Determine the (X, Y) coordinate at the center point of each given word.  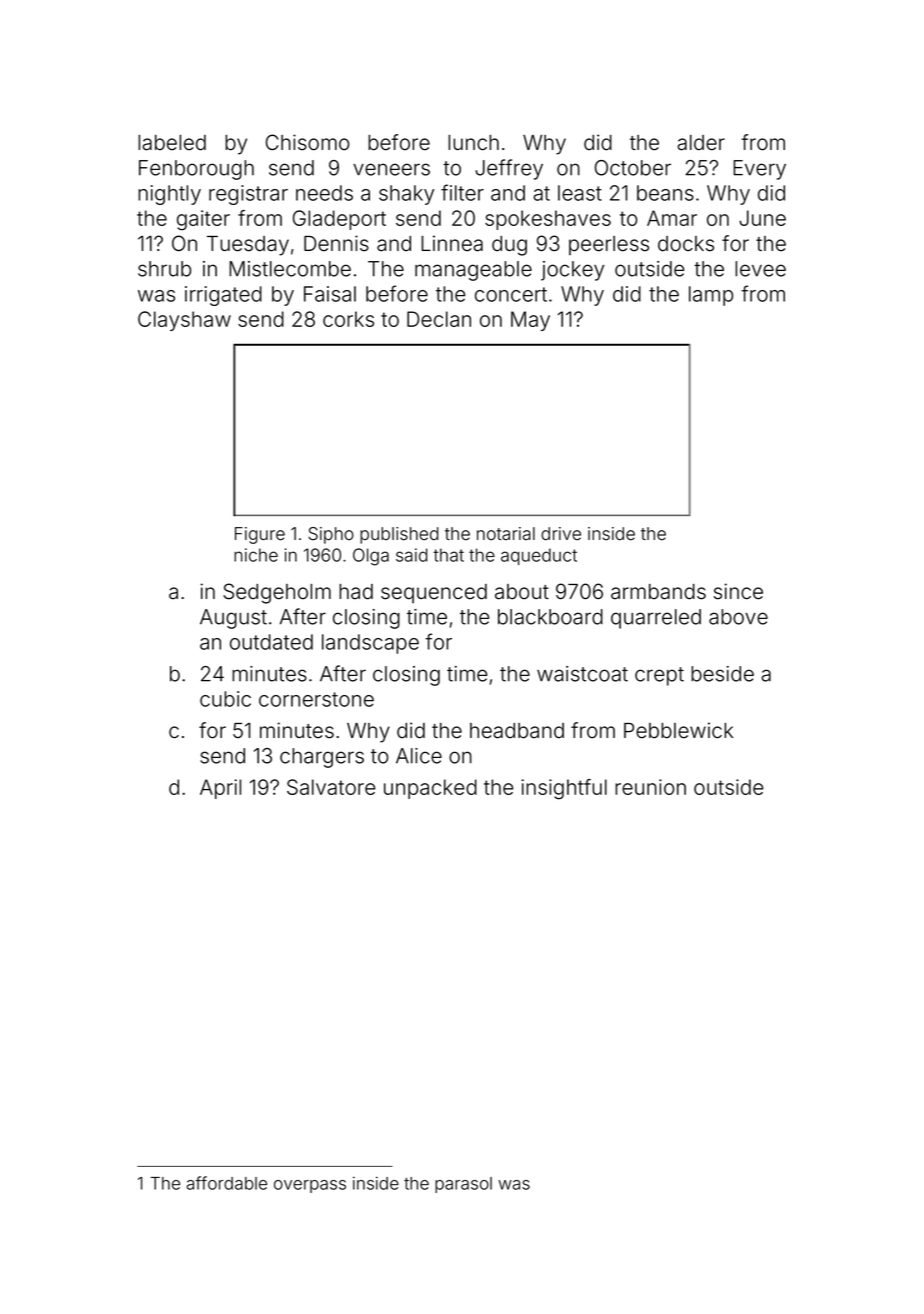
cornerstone (316, 699)
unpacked (430, 789)
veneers (391, 169)
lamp (711, 296)
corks (348, 319)
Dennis (336, 243)
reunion (650, 787)
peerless (609, 245)
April (220, 789)
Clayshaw (184, 321)
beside (722, 674)
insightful (564, 789)
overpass (310, 1186)
